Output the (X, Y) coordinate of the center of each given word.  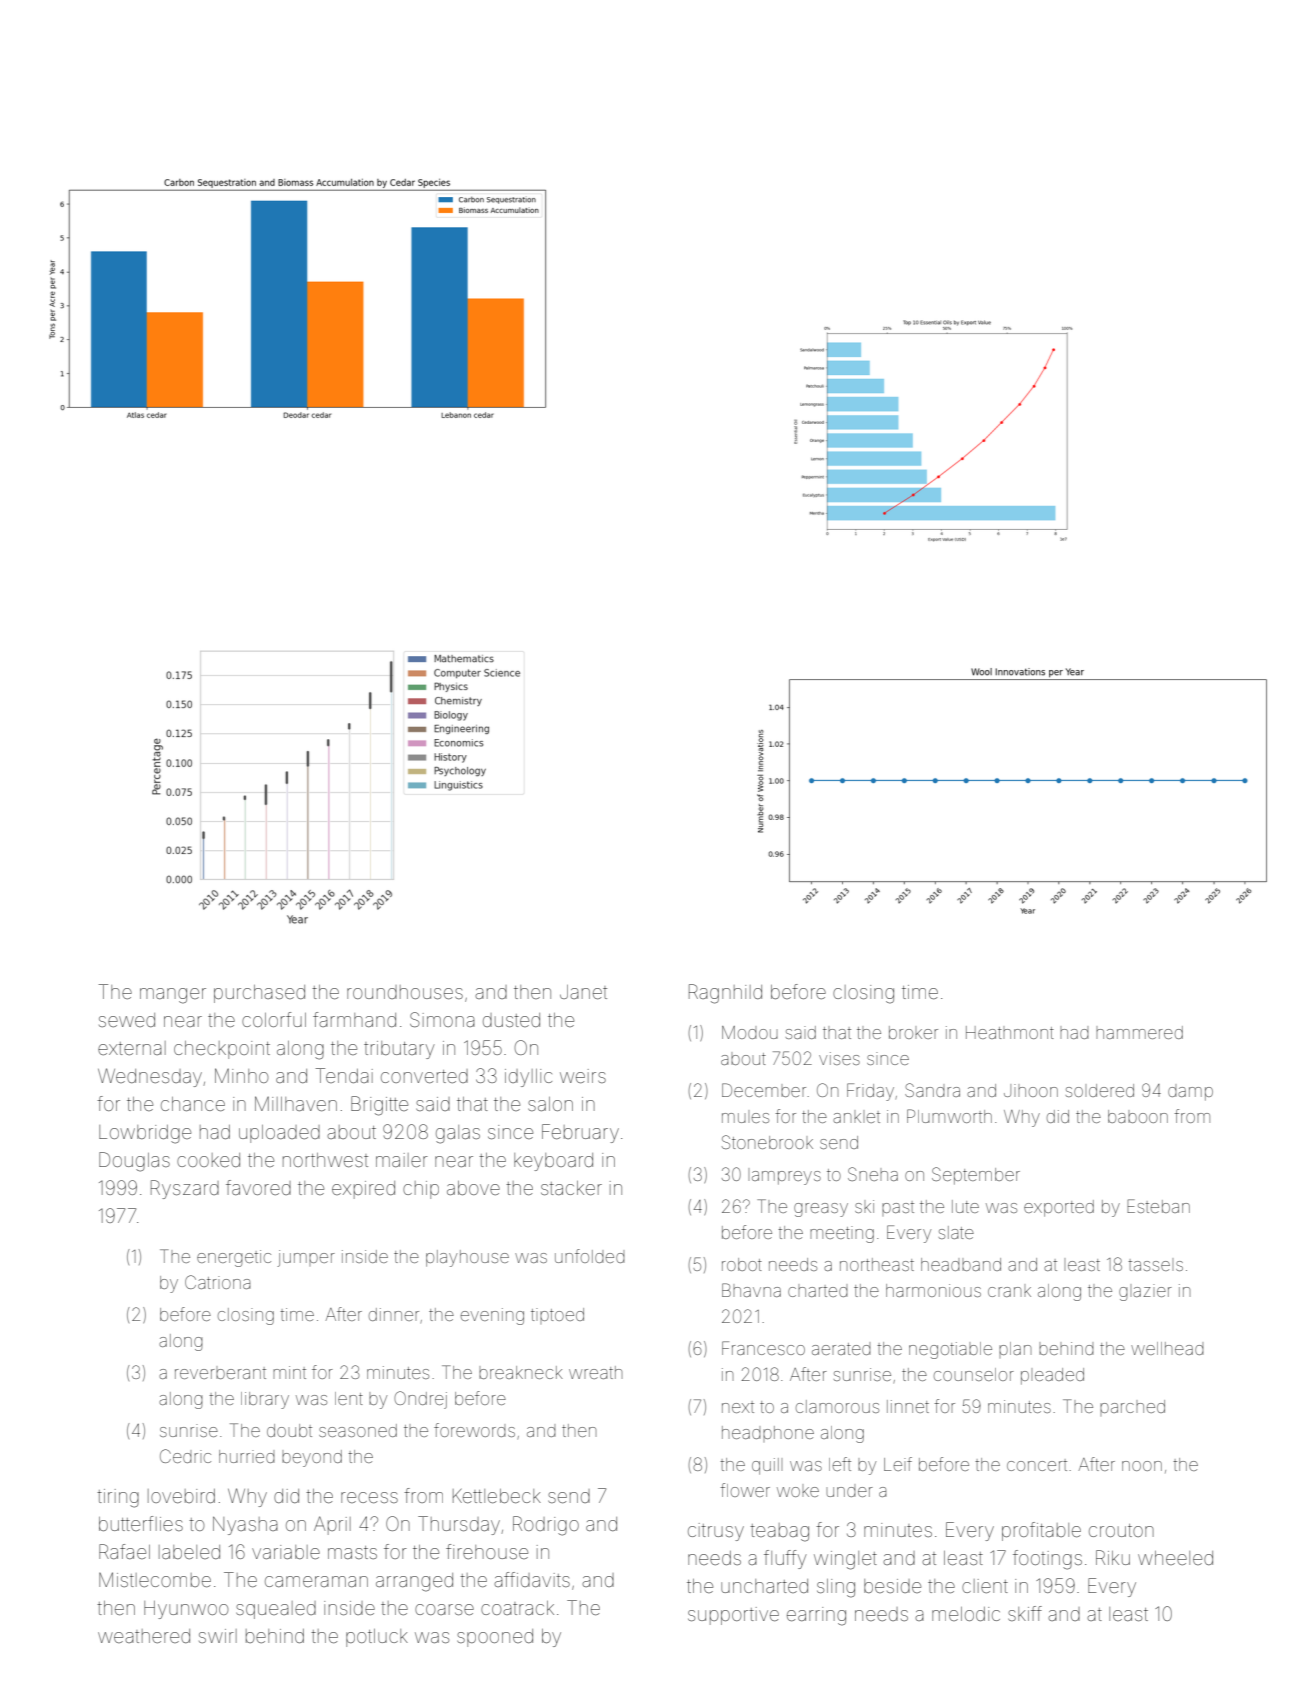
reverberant (220, 1373)
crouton (1121, 1530)
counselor (974, 1374)
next (738, 1407)
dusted (511, 1020)
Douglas (134, 1162)
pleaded (1052, 1376)
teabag (779, 1532)
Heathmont (1010, 1032)
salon (550, 1104)
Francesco (763, 1348)
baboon (1138, 1116)
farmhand (354, 1019)
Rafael (124, 1551)
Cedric (185, 1456)
